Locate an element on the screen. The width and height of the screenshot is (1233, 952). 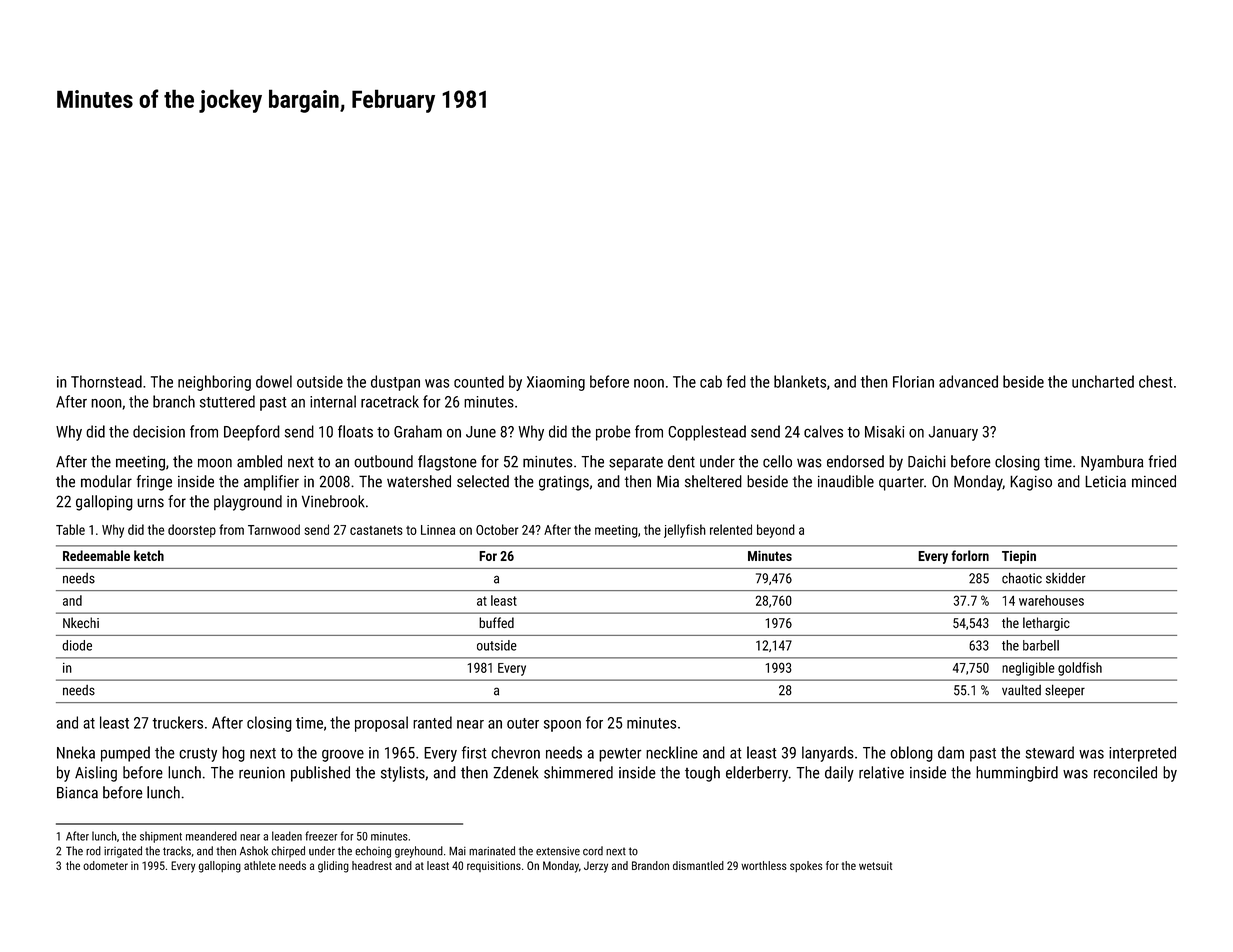
Tiepin is located at coordinates (1019, 557).
